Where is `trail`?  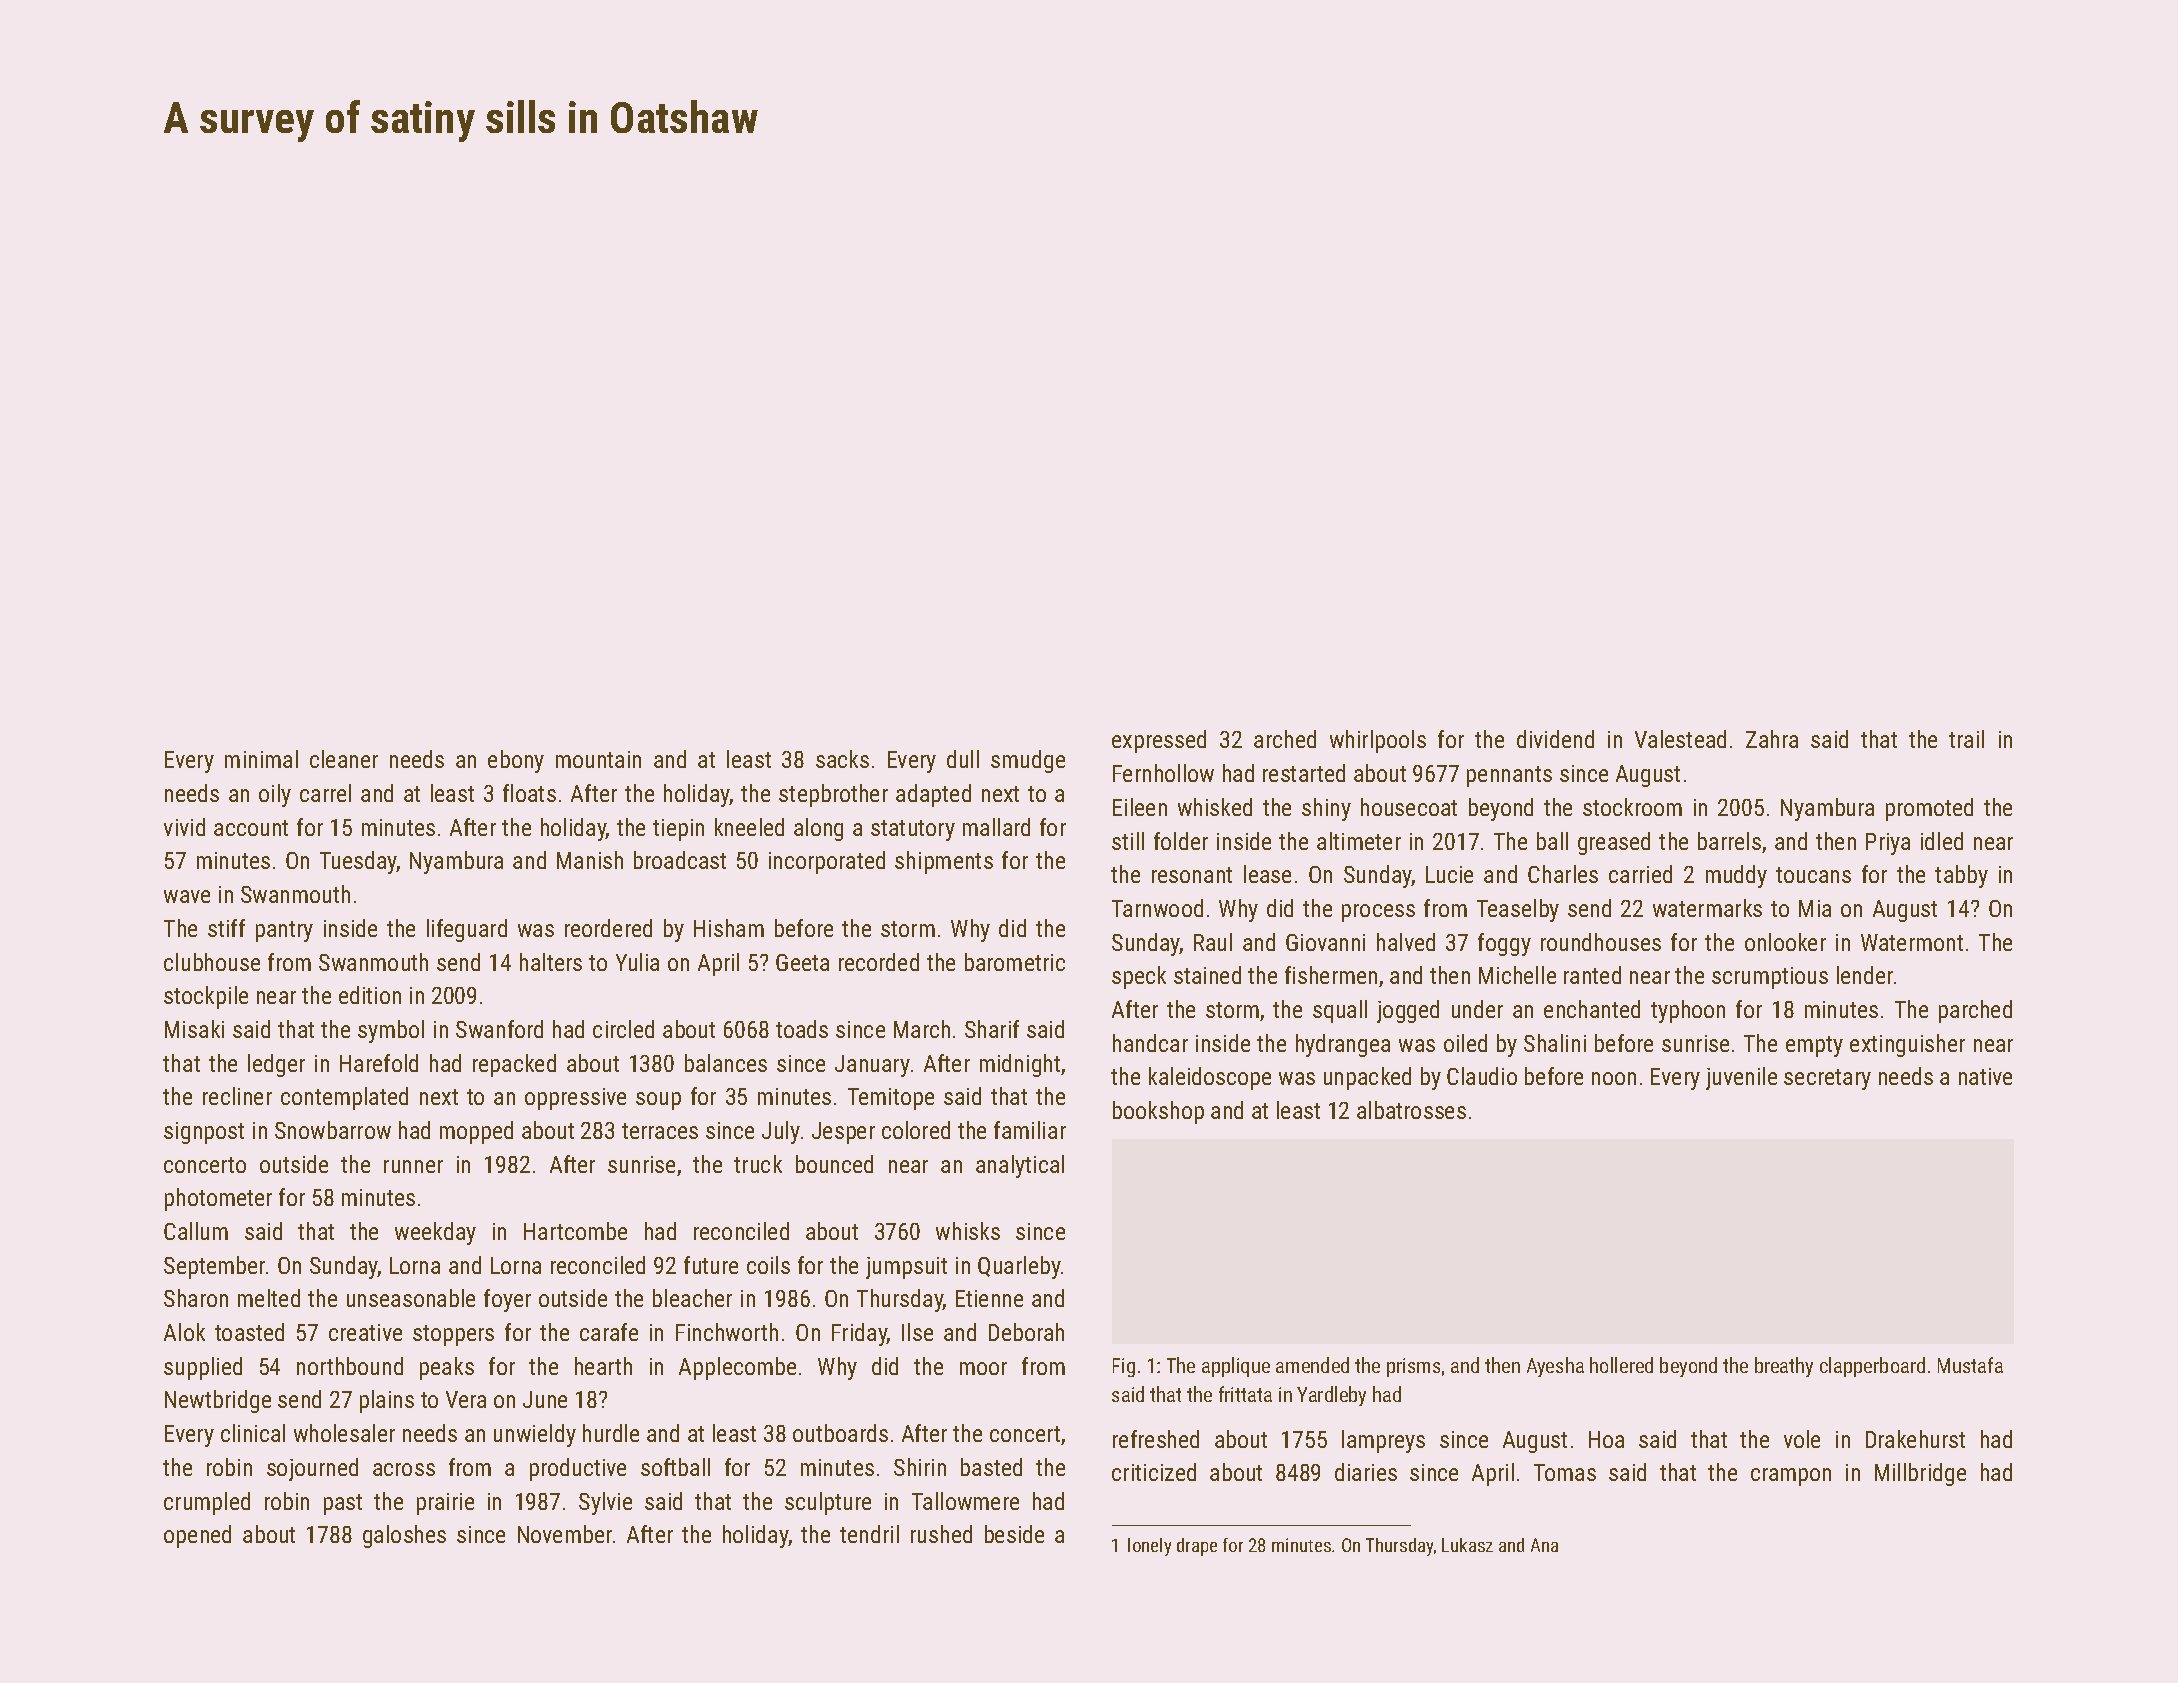
trail is located at coordinates (1966, 739).
